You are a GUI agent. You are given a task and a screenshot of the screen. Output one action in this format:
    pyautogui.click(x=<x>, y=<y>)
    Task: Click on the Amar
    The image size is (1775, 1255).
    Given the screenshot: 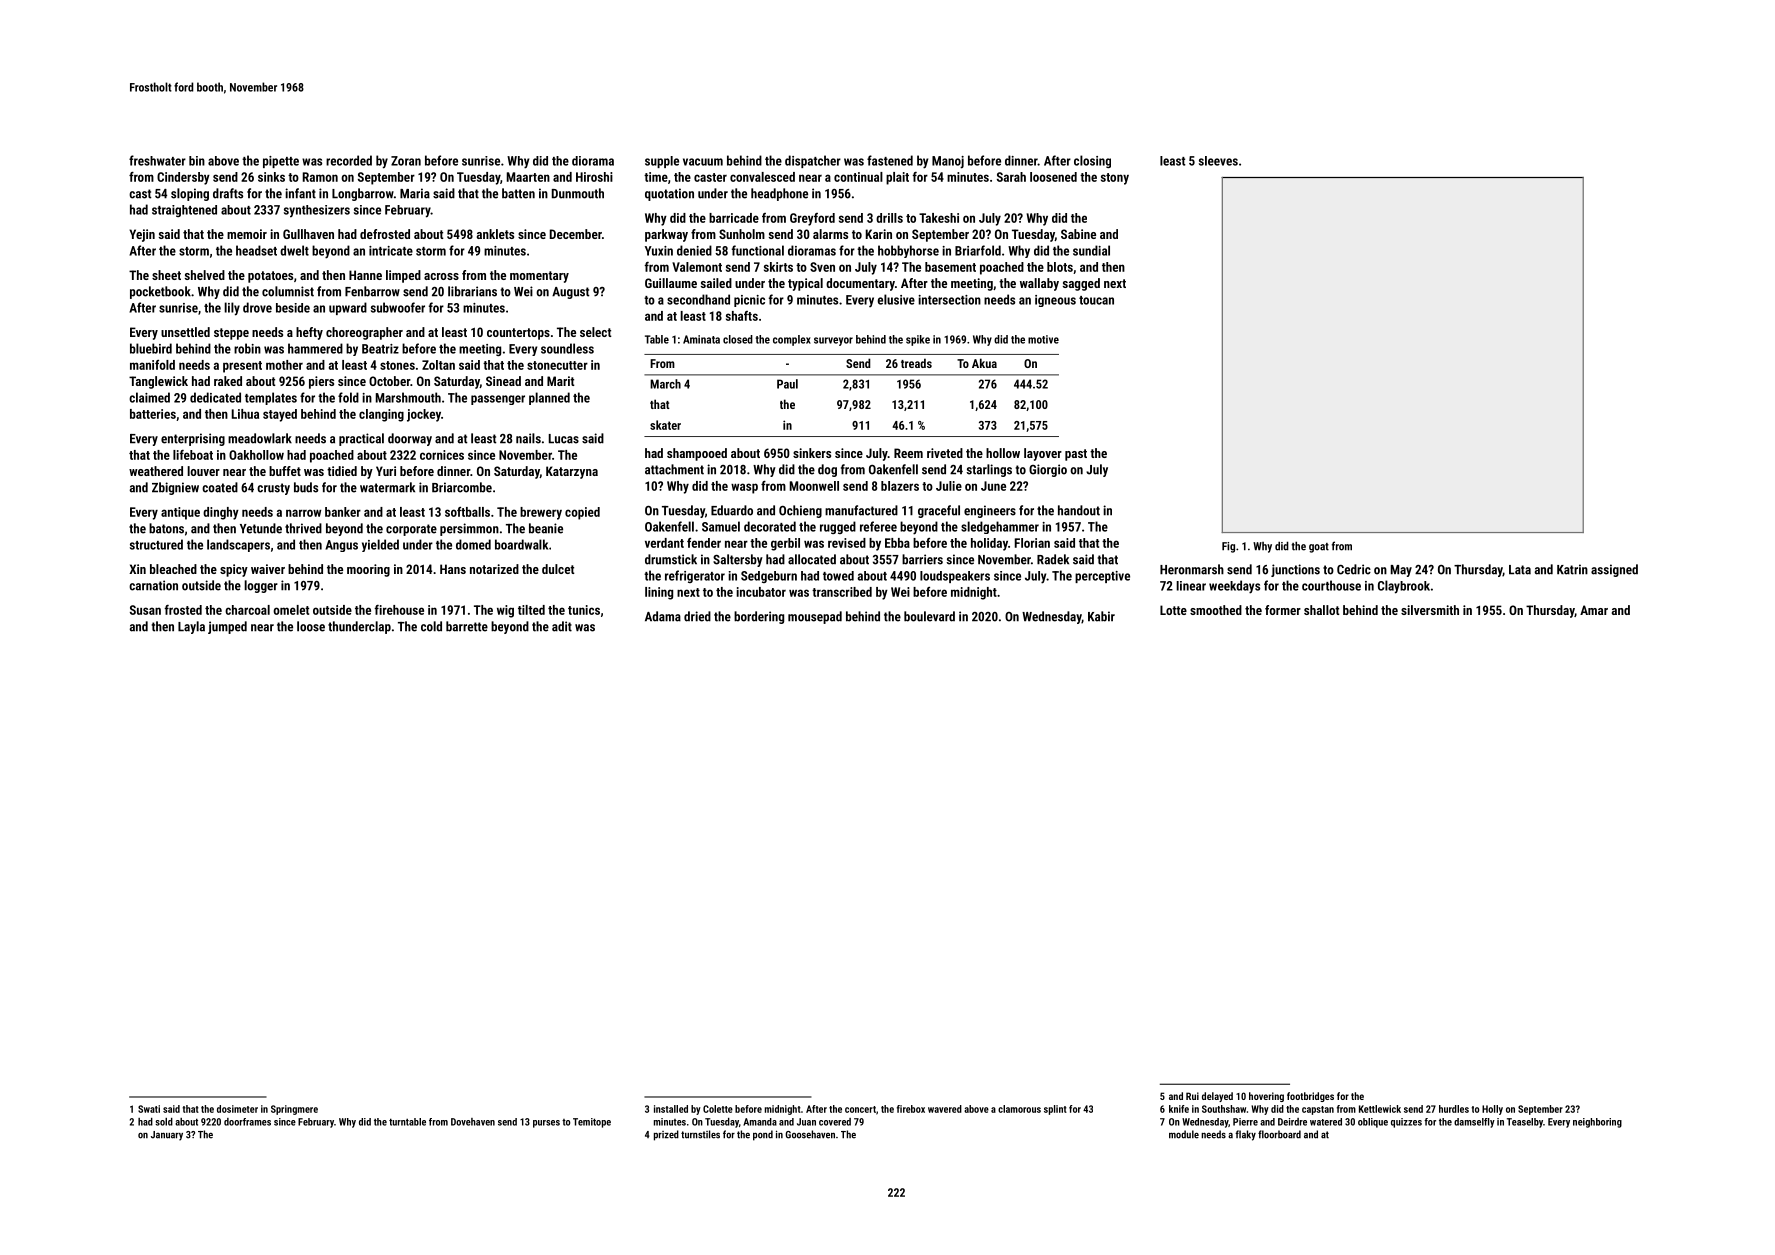 What is the action you would take?
    pyautogui.click(x=1594, y=610)
